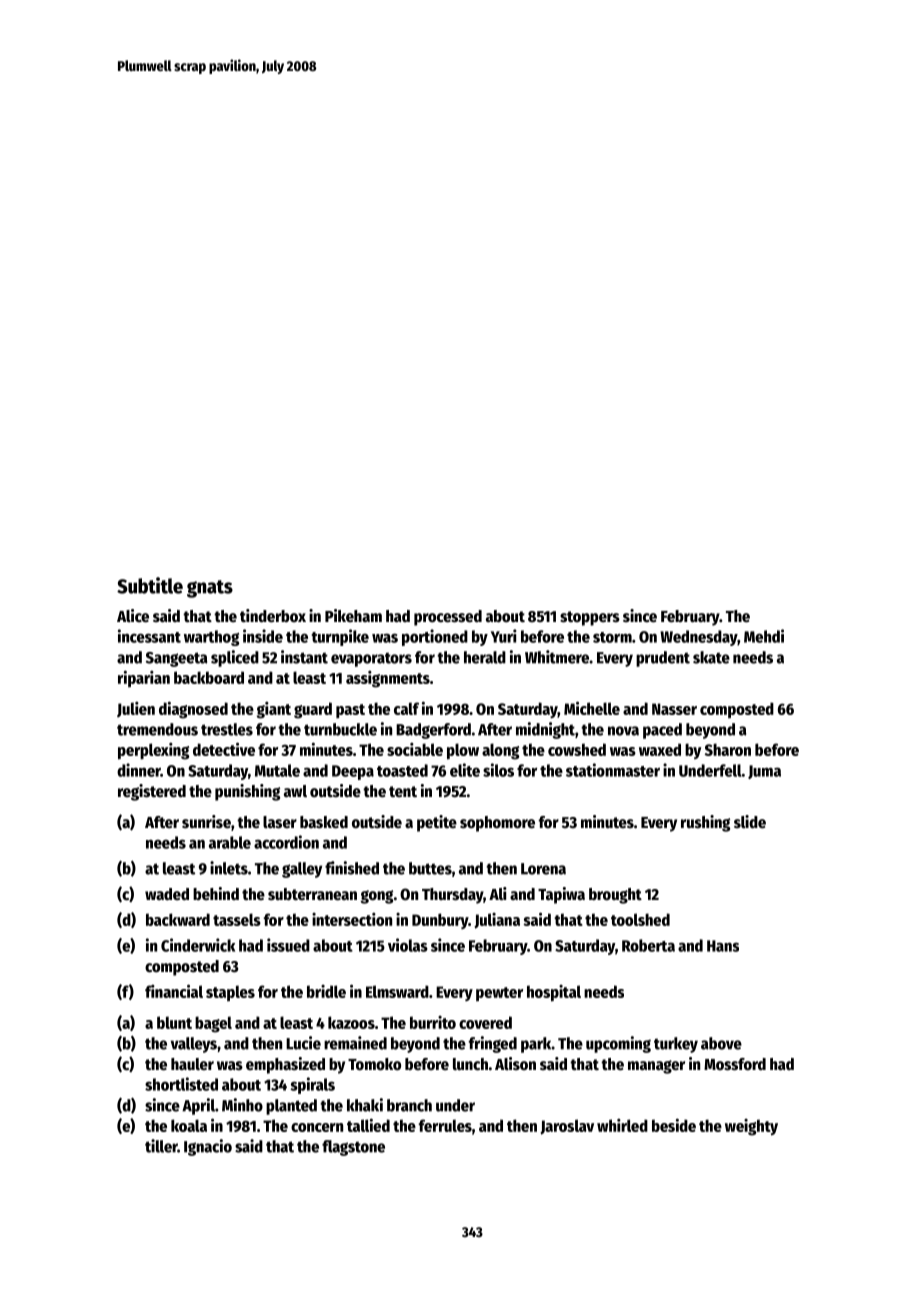 This screenshot has height=1311, width=924. I want to click on gnats, so click(210, 589).
